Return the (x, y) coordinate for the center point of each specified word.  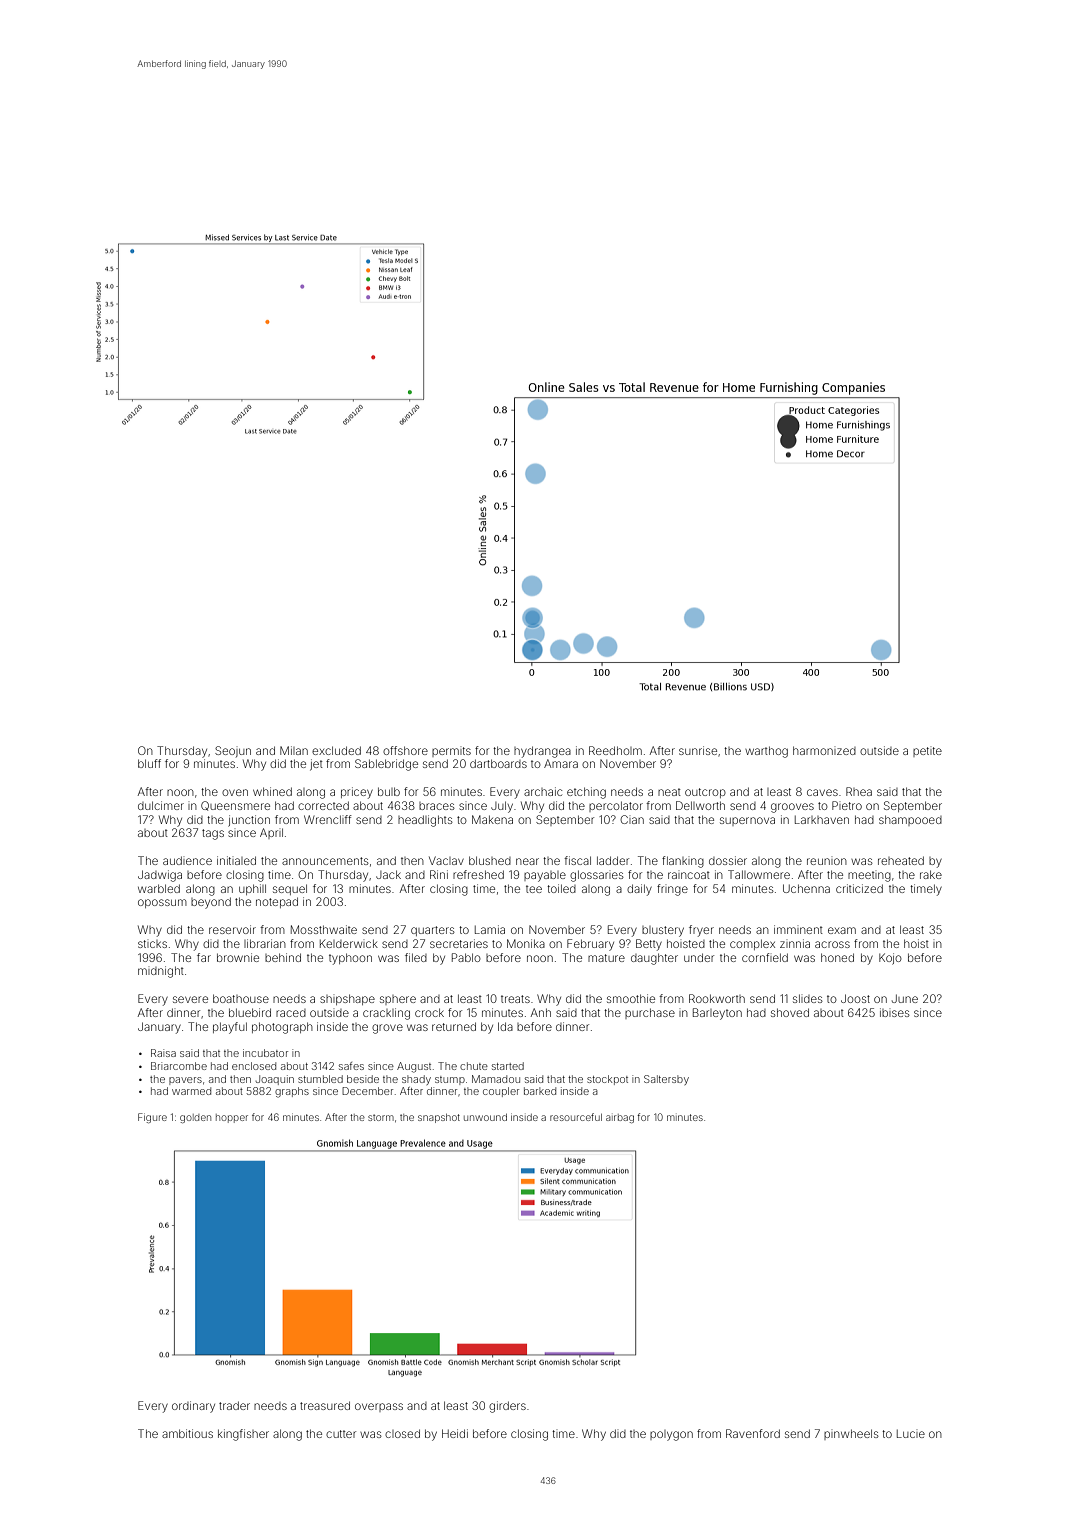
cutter (341, 1434)
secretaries (459, 943)
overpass (379, 1407)
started (508, 1066)
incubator (265, 1053)
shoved (790, 1012)
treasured (325, 1405)
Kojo (890, 959)
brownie (238, 957)
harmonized (824, 750)
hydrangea (542, 752)
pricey (357, 793)
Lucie (911, 1434)
